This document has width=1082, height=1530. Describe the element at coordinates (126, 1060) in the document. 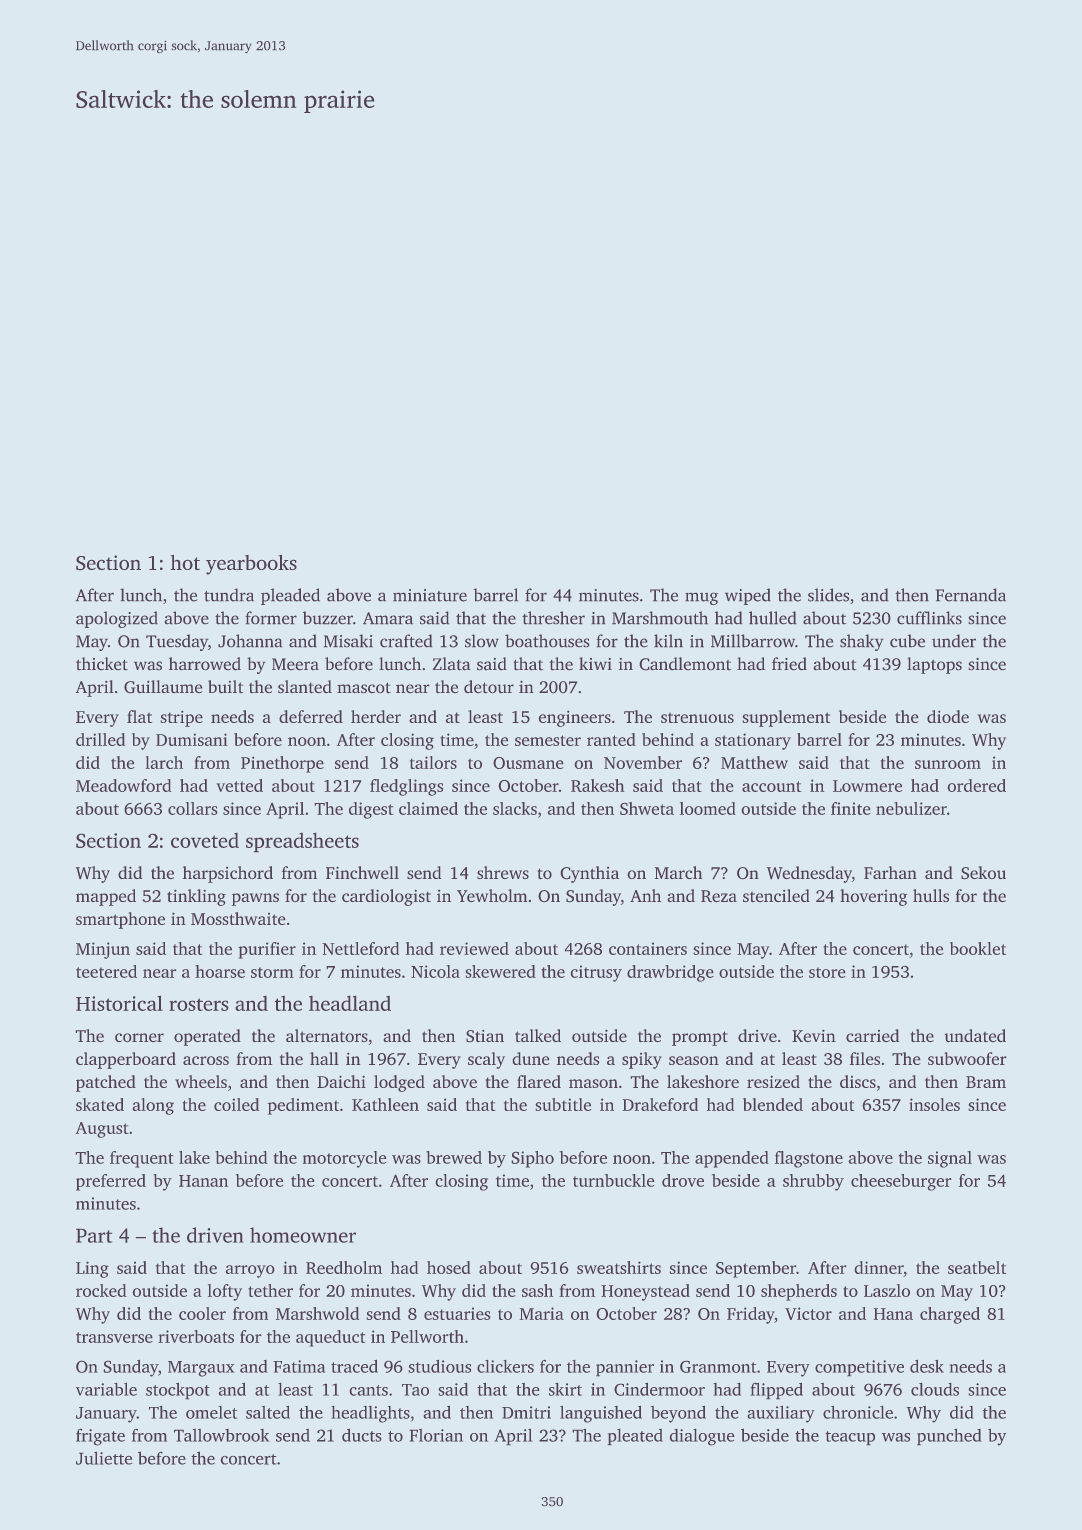

I see `clapperboard` at that location.
